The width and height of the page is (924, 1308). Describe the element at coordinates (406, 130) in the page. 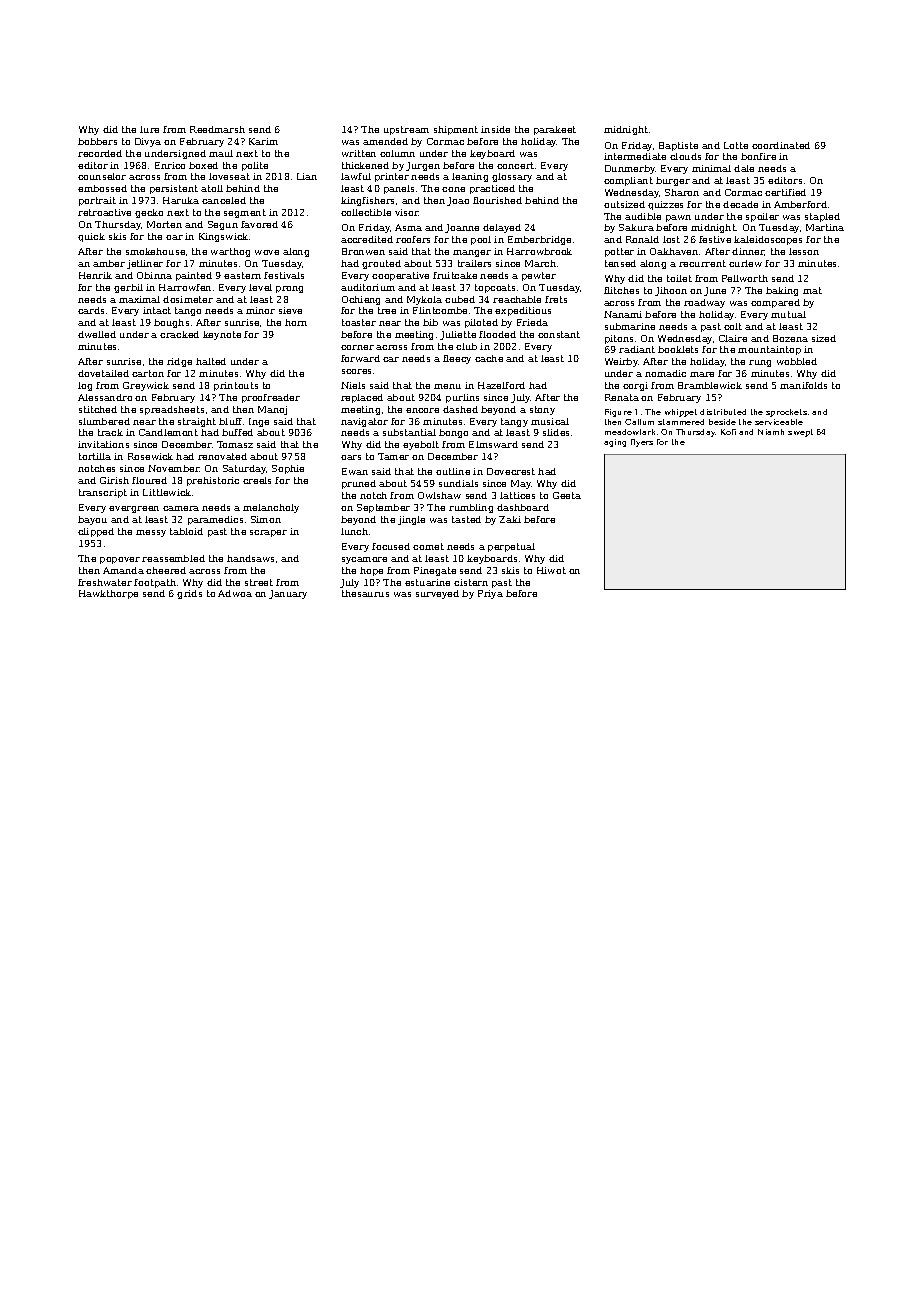

I see `upstream` at that location.
